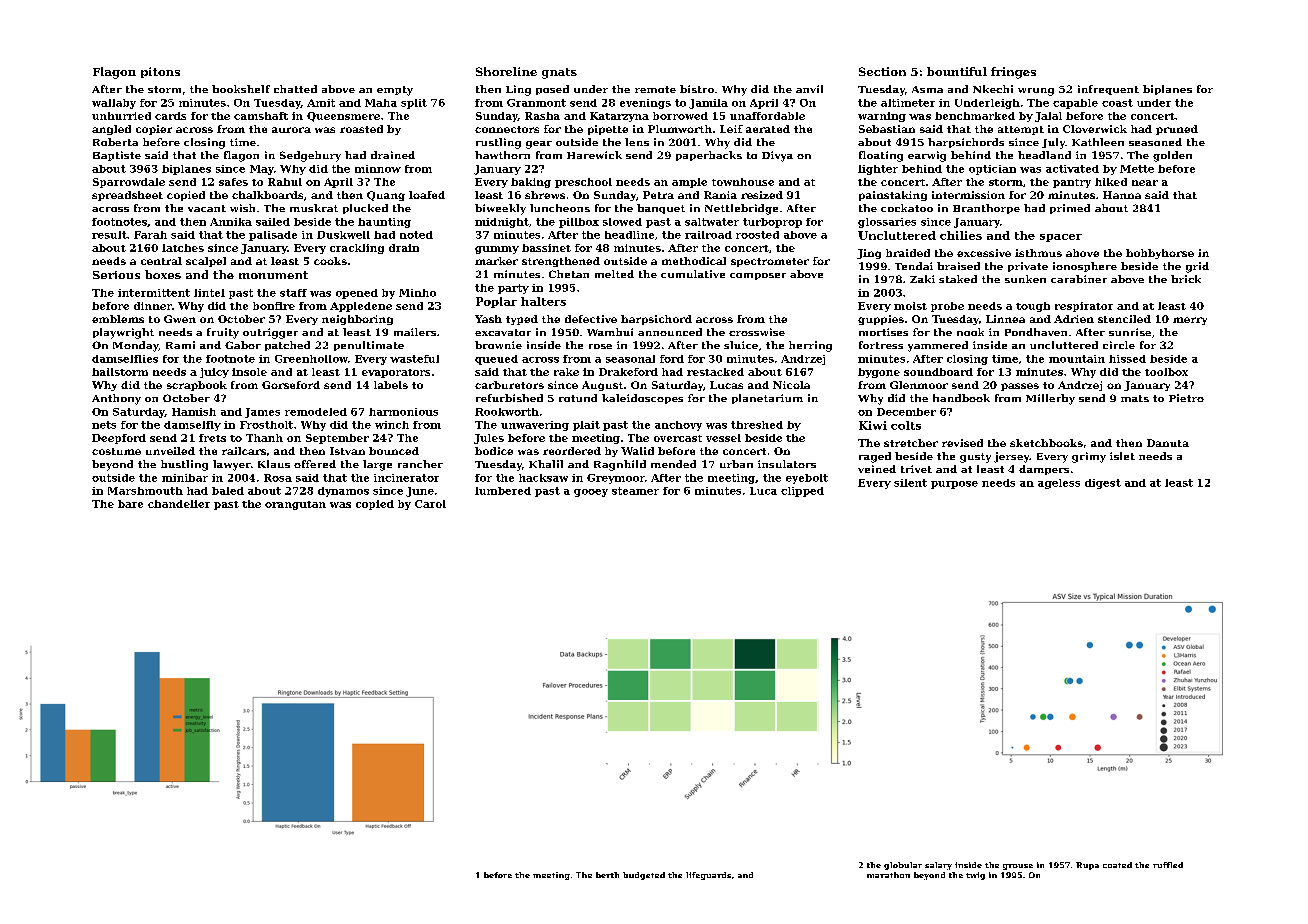 The height and width of the screenshot is (924, 1308). Describe the element at coordinates (395, 91) in the screenshot. I see `empty` at that location.
